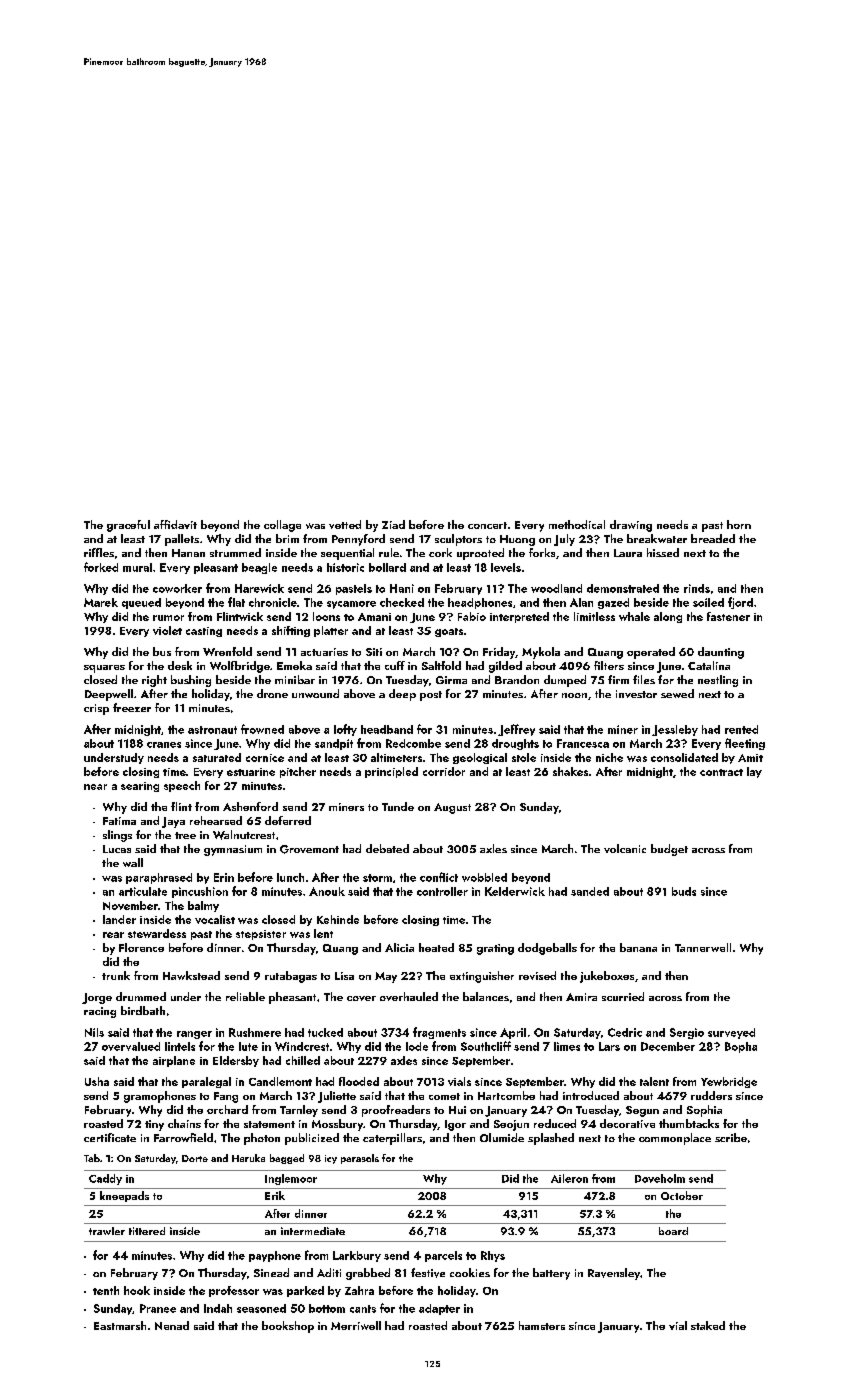 Image resolution: width=849 pixels, height=1400 pixels. What do you see at coordinates (402, 602) in the document?
I see `checked` at bounding box center [402, 602].
